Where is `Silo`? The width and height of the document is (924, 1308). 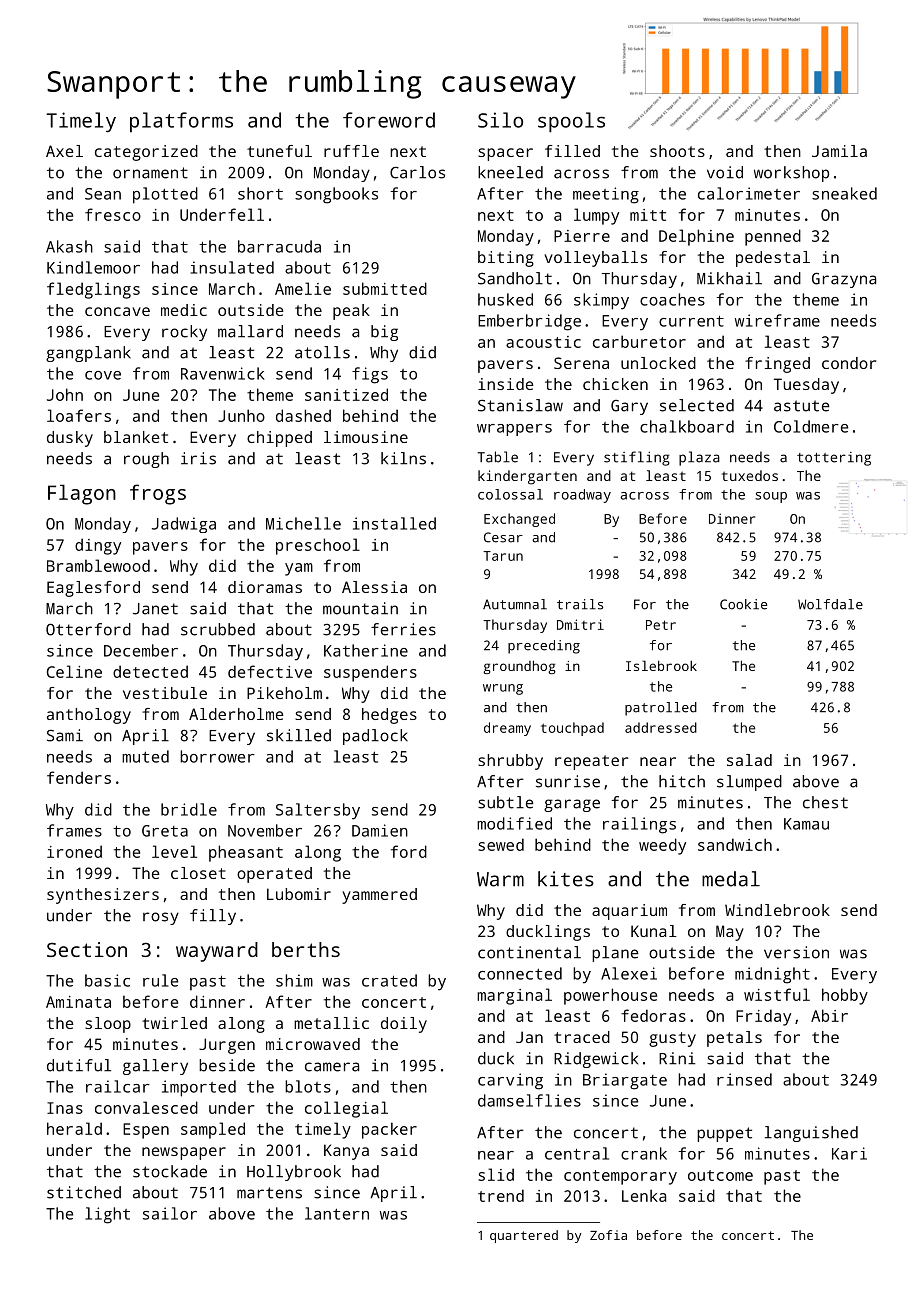 Silo is located at coordinates (500, 120).
